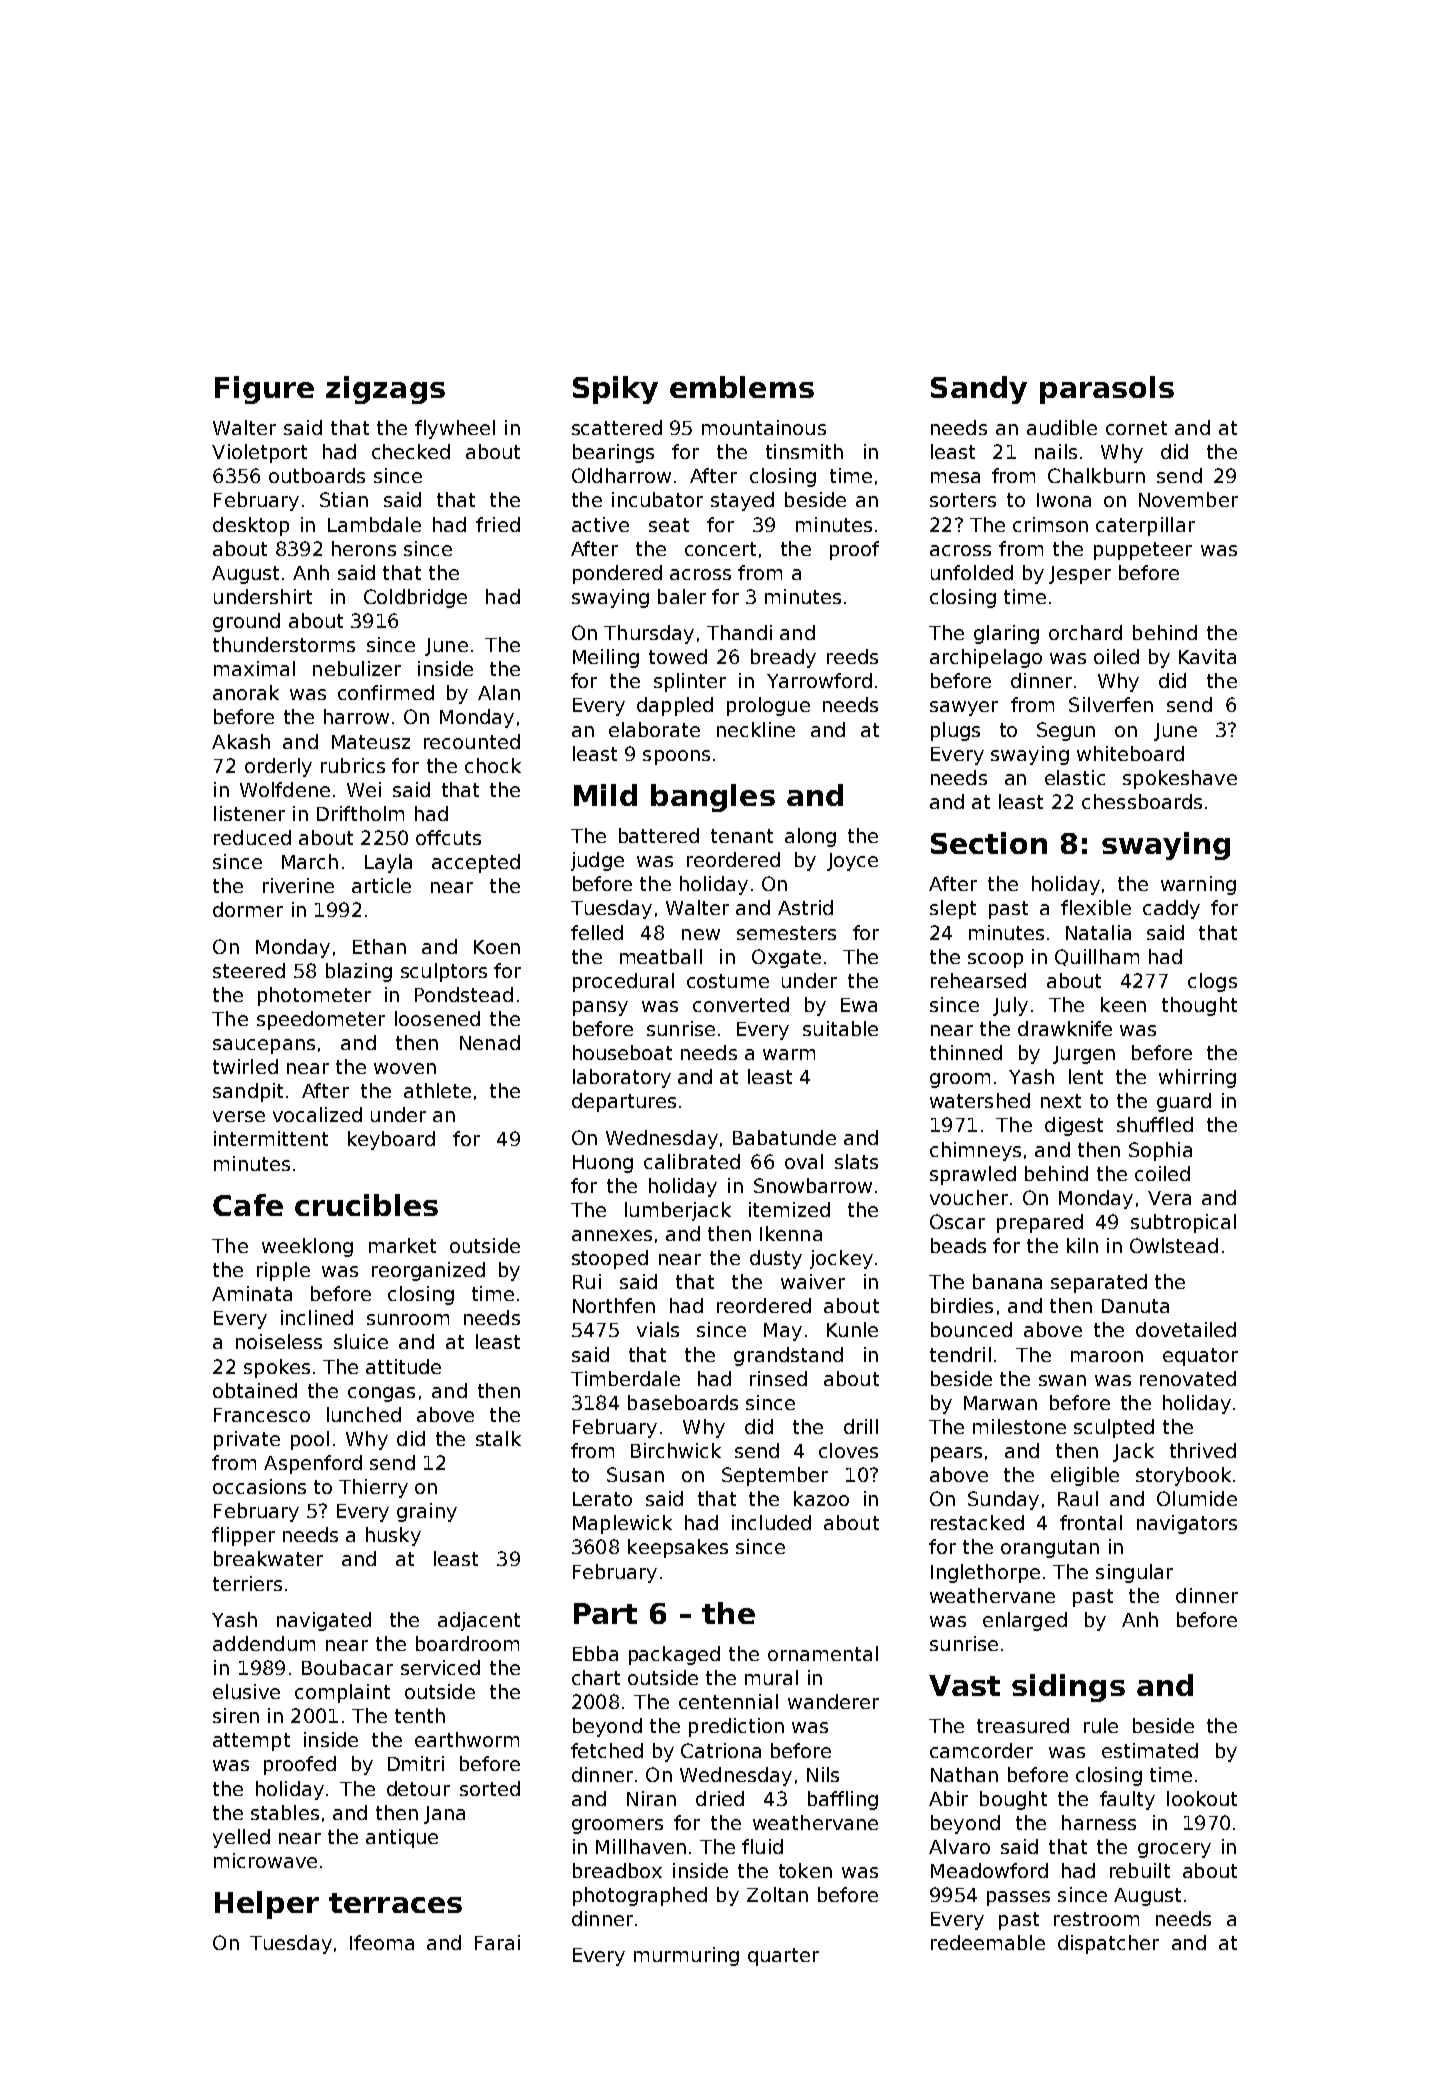  Describe the element at coordinates (771, 1522) in the screenshot. I see `included` at that location.
